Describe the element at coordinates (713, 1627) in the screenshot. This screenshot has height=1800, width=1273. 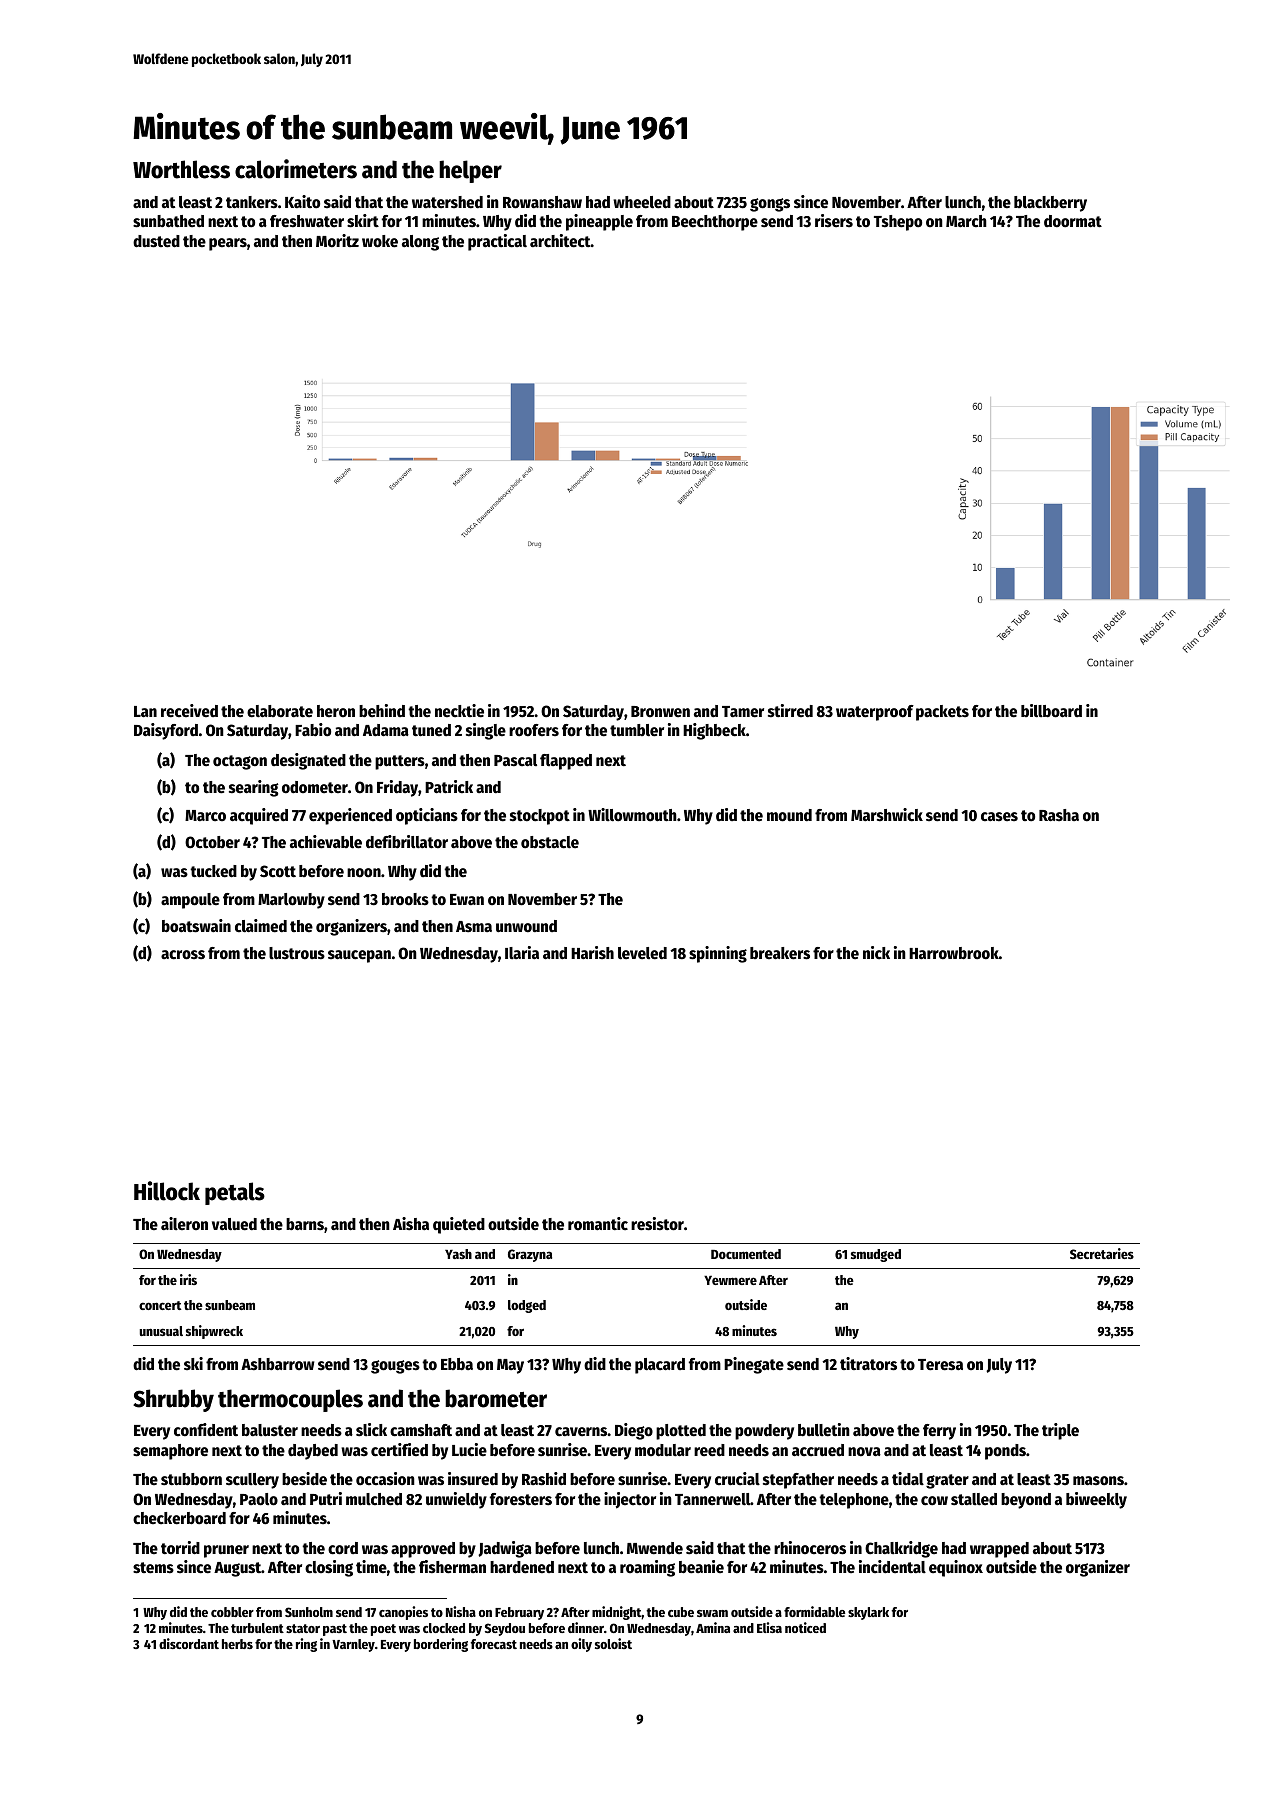
I see `Amina` at that location.
